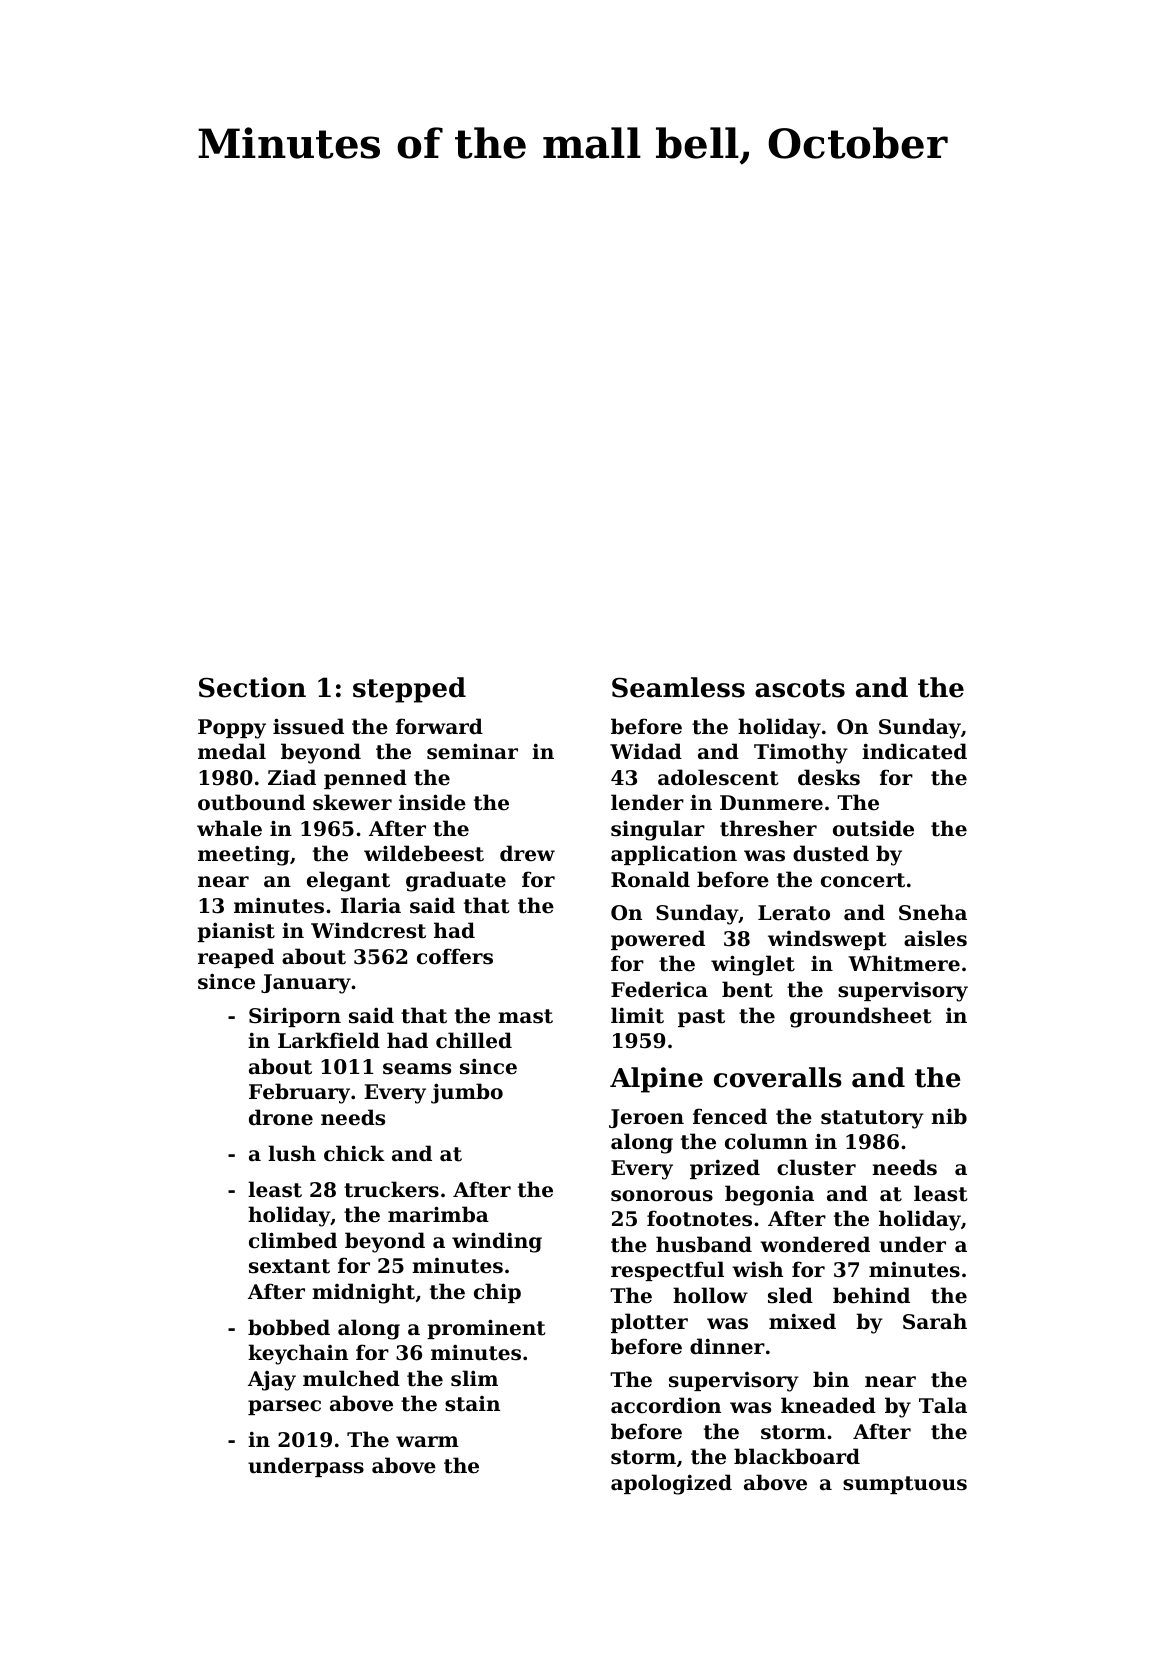 This screenshot has width=1165, height=1654. Describe the element at coordinates (727, 1346) in the screenshot. I see `dinner` at that location.
